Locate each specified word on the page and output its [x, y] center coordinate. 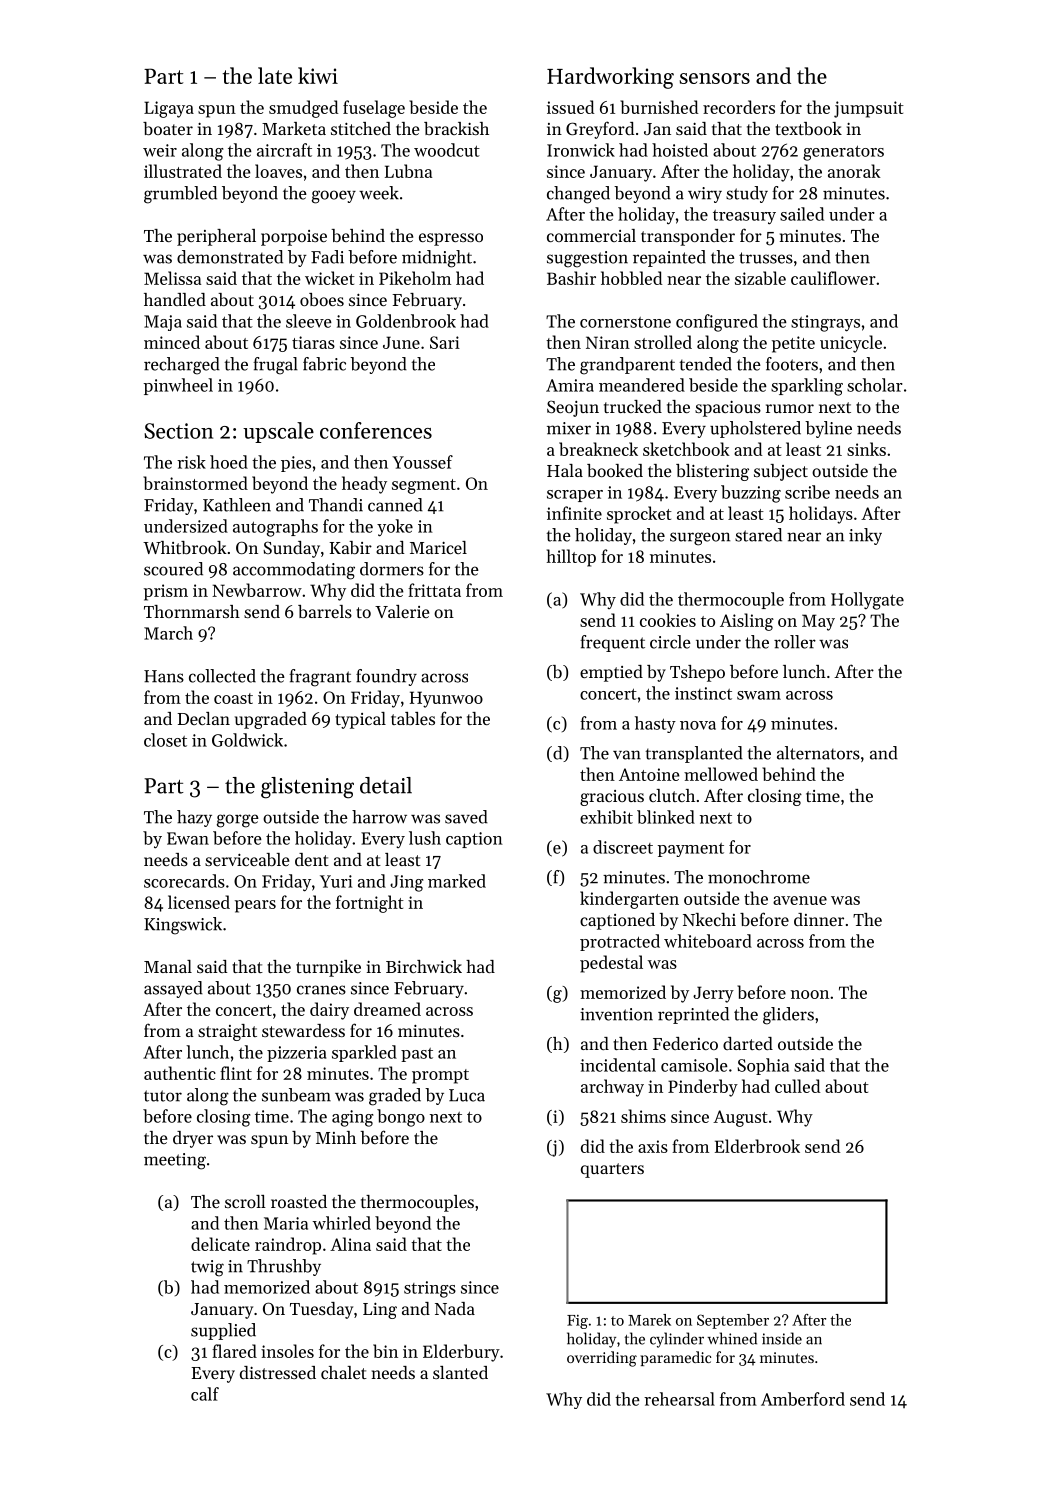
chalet [344, 1372]
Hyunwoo [446, 699]
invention [616, 1014]
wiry [705, 195]
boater [168, 128]
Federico [685, 1043]
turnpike [328, 968]
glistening [307, 788]
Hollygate [867, 601]
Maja [163, 323]
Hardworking [610, 78]
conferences [376, 430]
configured [717, 323]
